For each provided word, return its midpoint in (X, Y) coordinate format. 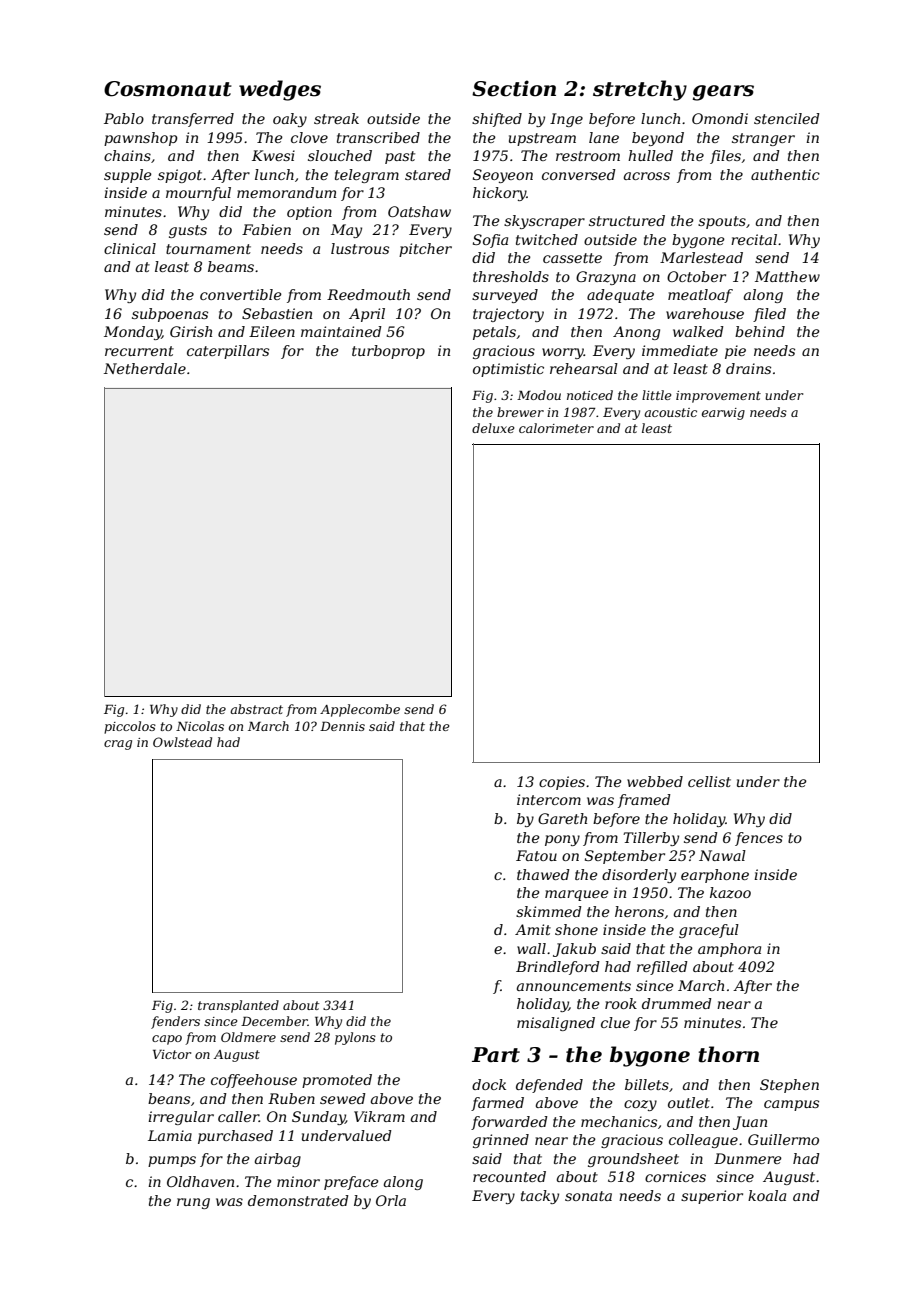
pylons (355, 1038)
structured (627, 220)
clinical (130, 248)
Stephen (789, 1086)
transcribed (378, 137)
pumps (172, 1161)
